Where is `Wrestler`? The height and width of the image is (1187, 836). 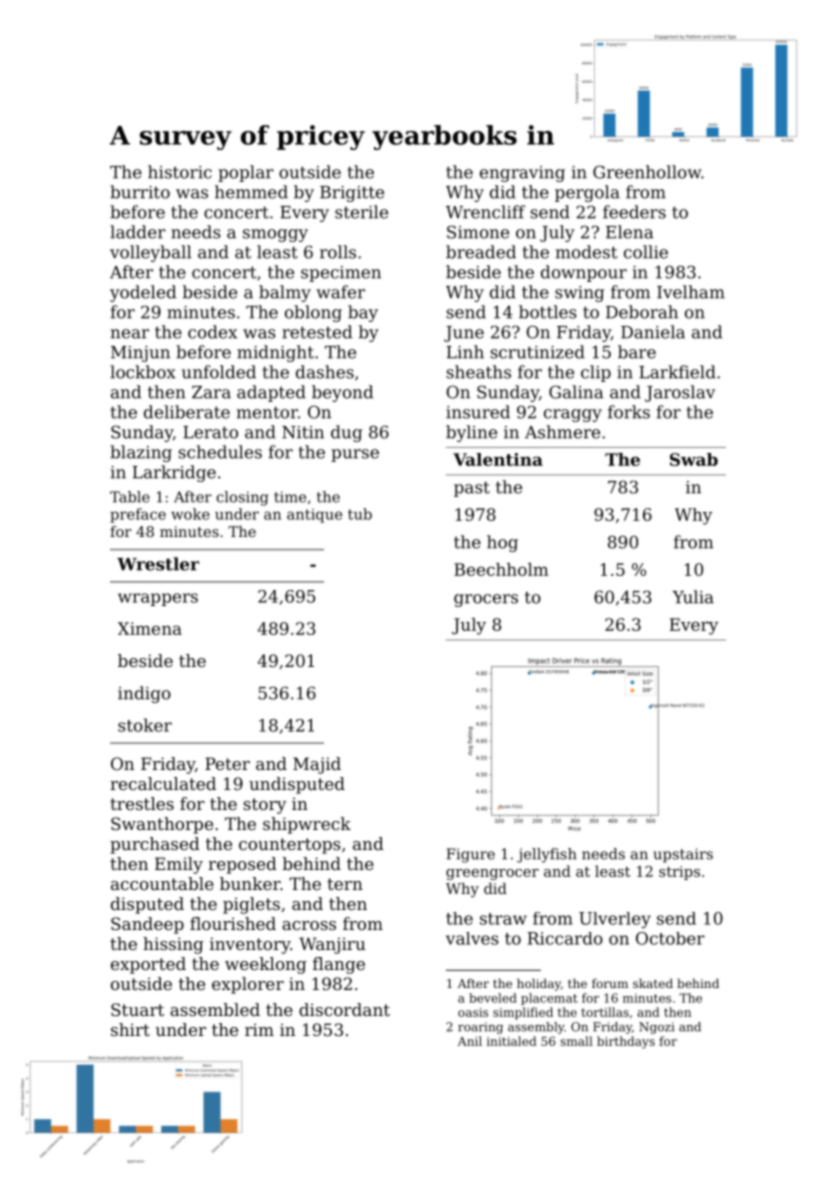
Wrestler is located at coordinates (158, 564).
